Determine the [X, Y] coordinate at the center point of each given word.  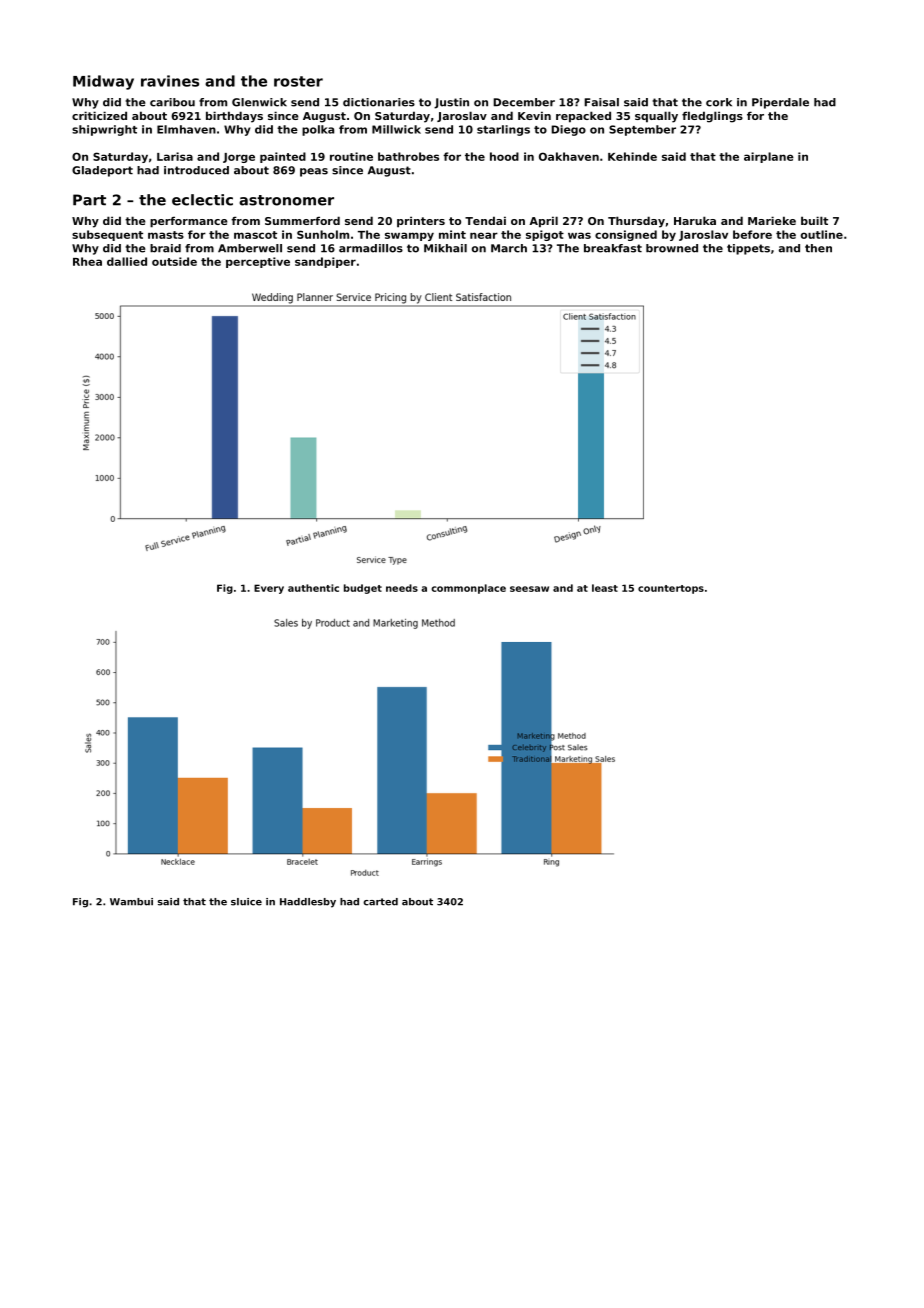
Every [269, 589]
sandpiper [325, 262]
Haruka [695, 220]
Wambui [131, 902]
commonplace [468, 589]
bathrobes [408, 156]
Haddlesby [308, 903]
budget [363, 589]
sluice [246, 902]
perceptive [258, 262]
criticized [99, 115]
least [605, 588]
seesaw [529, 589]
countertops [671, 589]
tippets [748, 249]
